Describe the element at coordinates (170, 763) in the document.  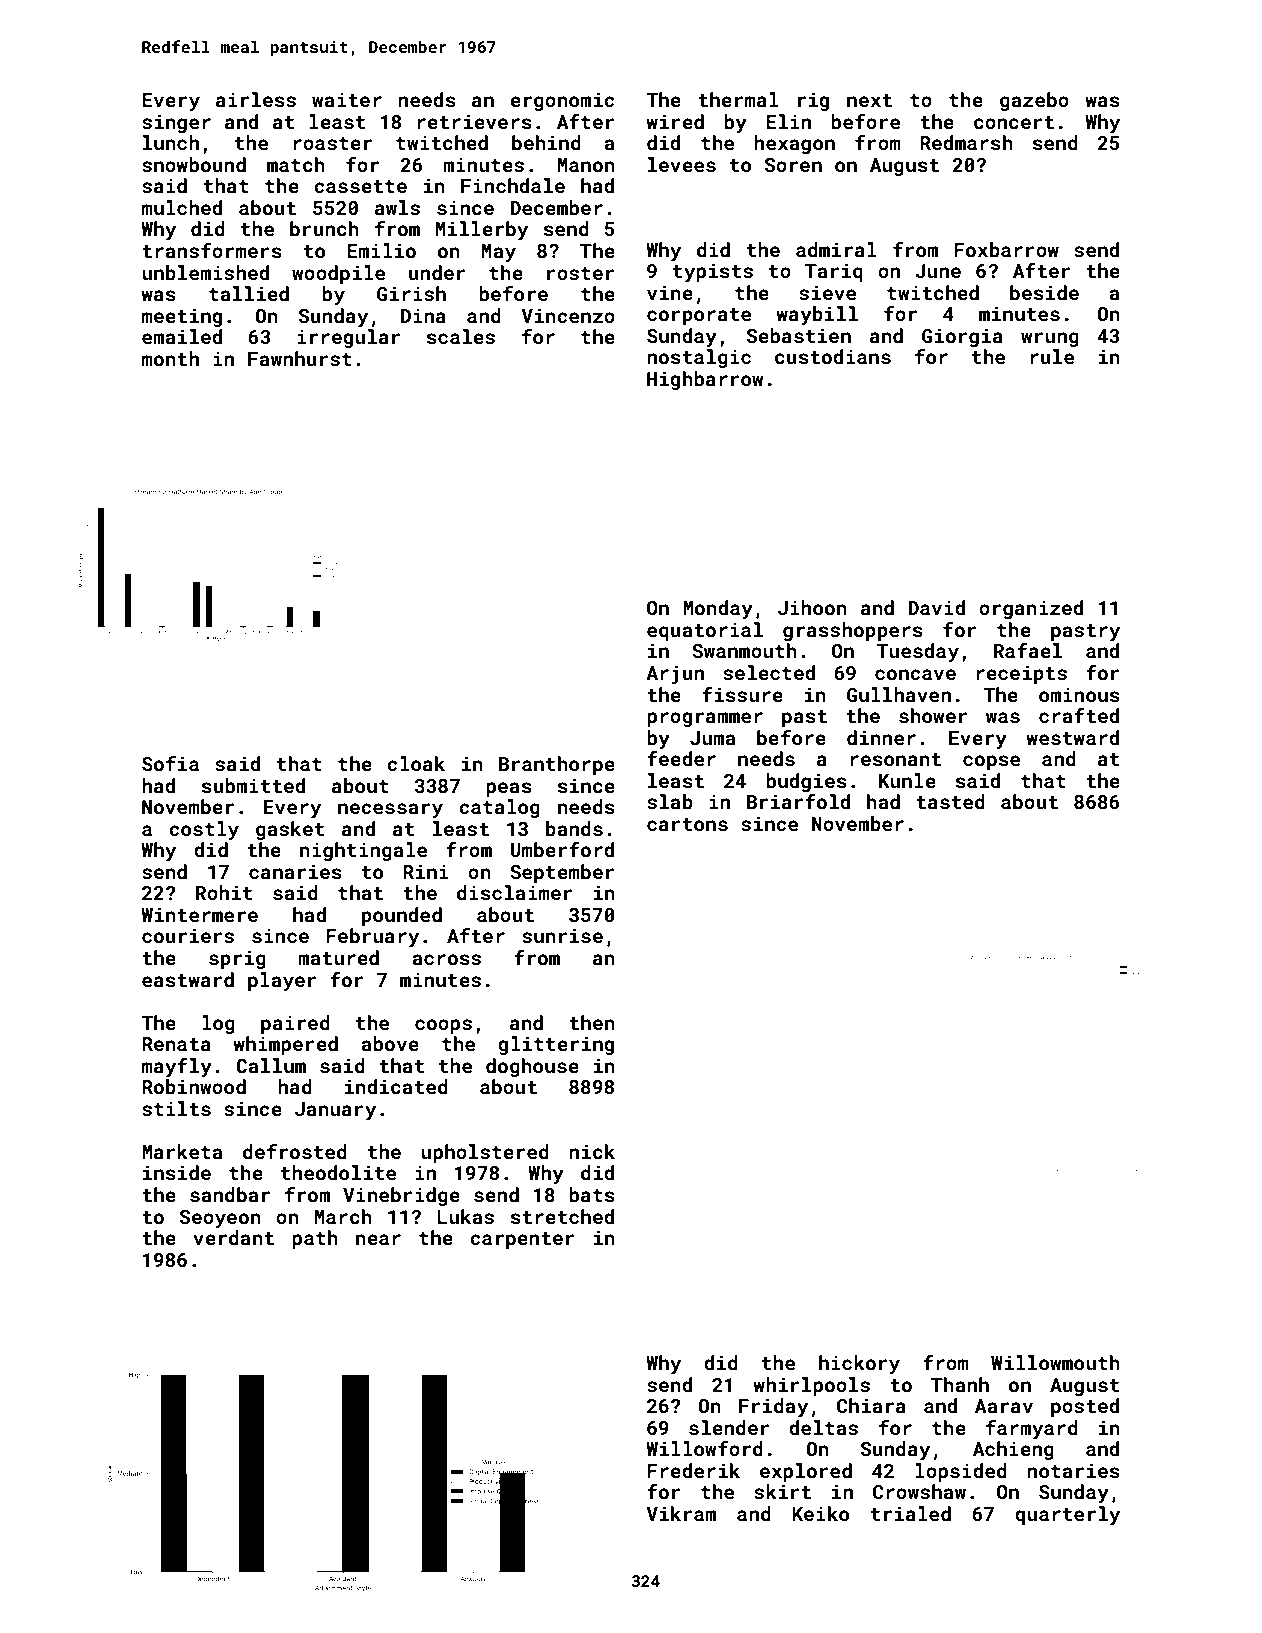
I see `Sofia` at that location.
